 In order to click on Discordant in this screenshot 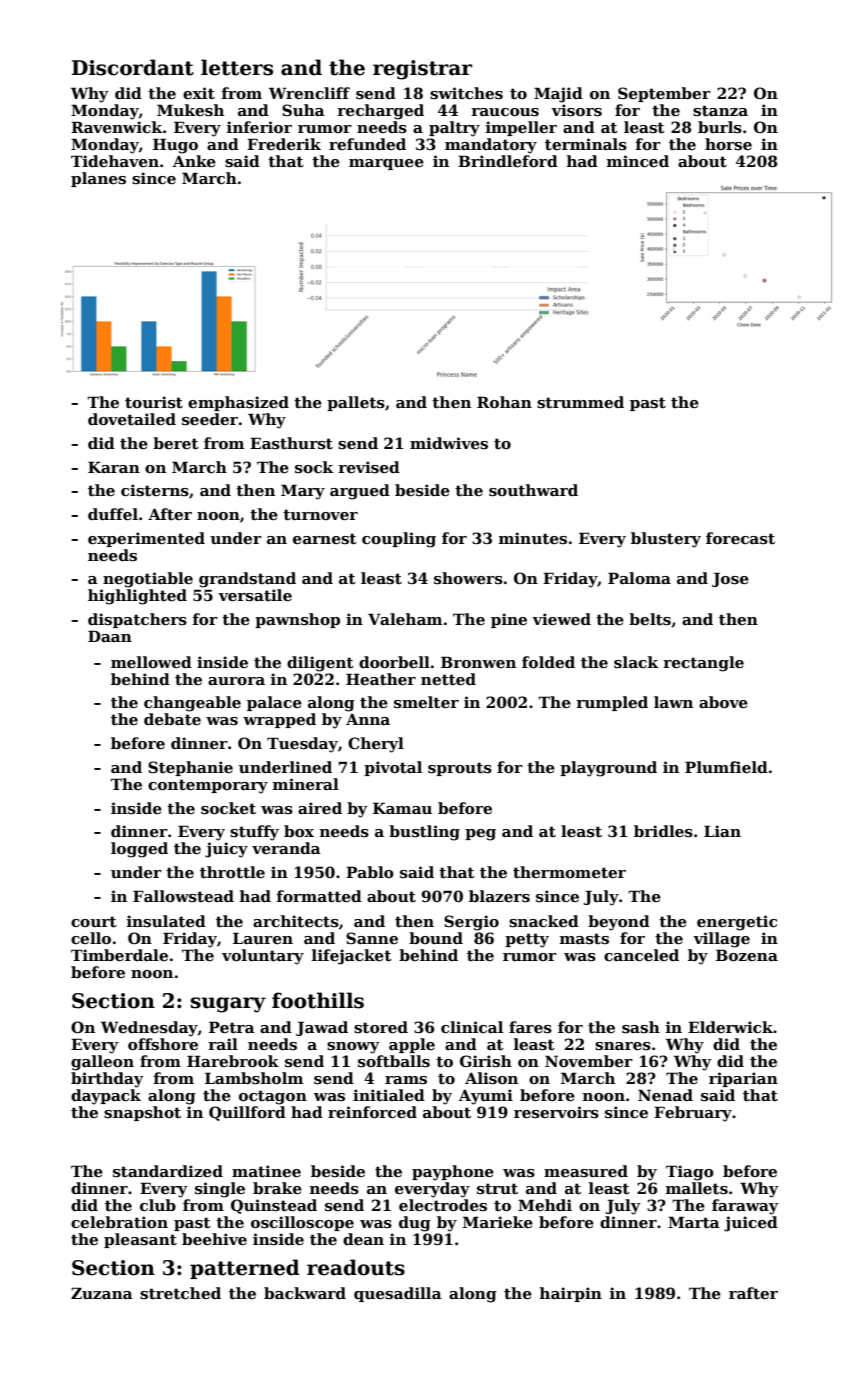, I will do `click(133, 67)`.
